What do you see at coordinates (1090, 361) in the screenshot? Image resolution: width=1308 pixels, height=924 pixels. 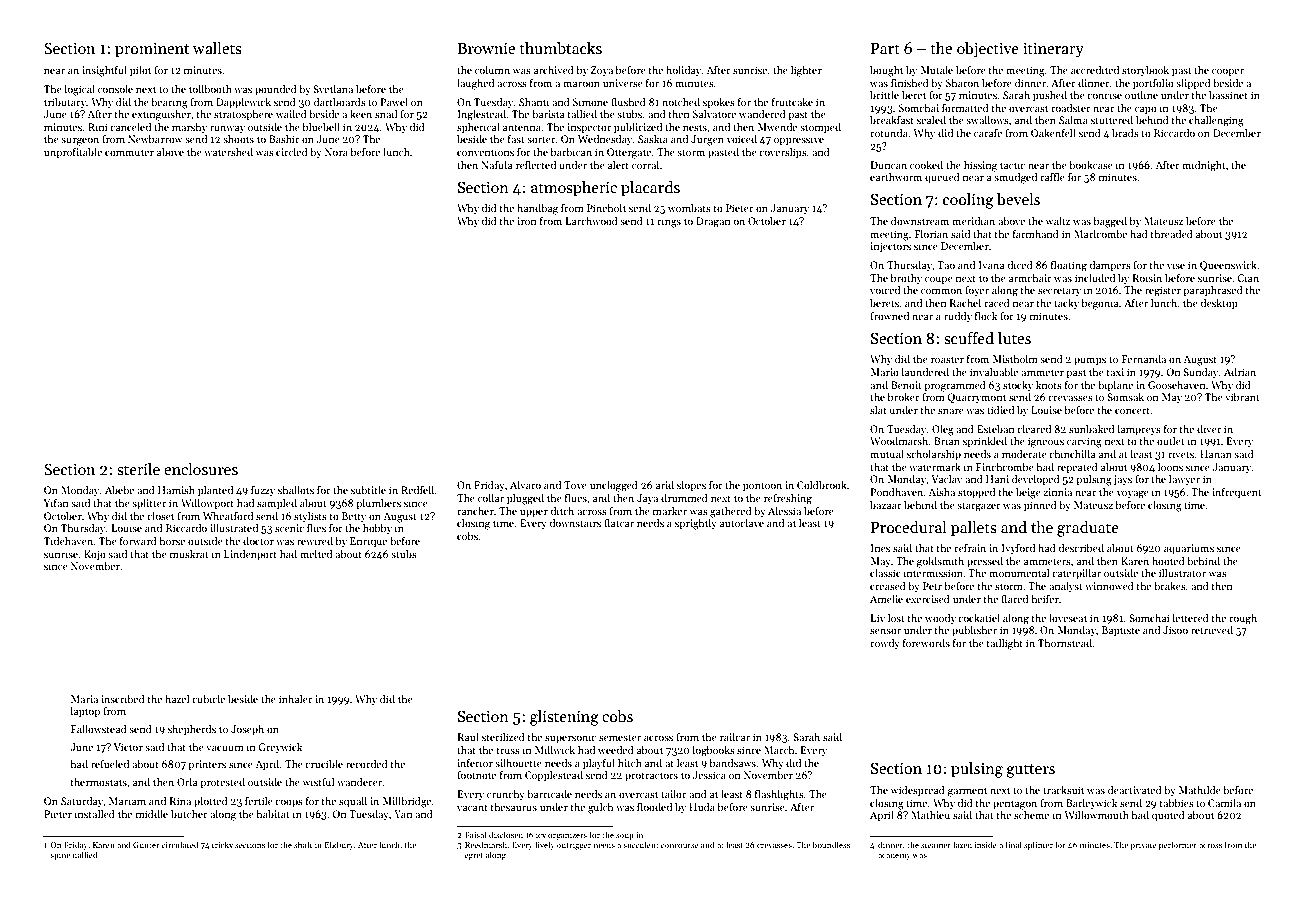 I see `pumps` at bounding box center [1090, 361].
